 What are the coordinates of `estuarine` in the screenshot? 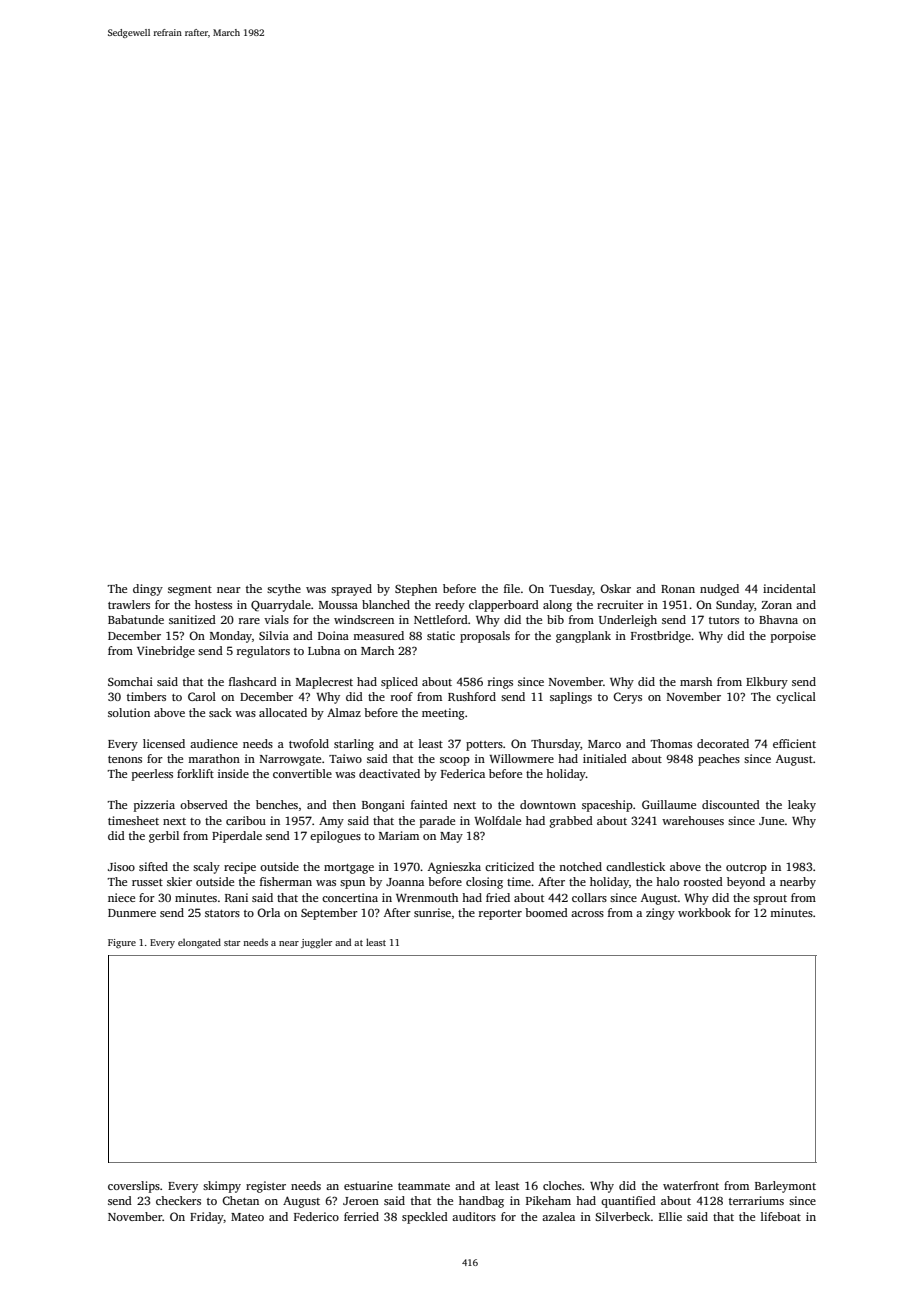 It's located at (368, 1185).
